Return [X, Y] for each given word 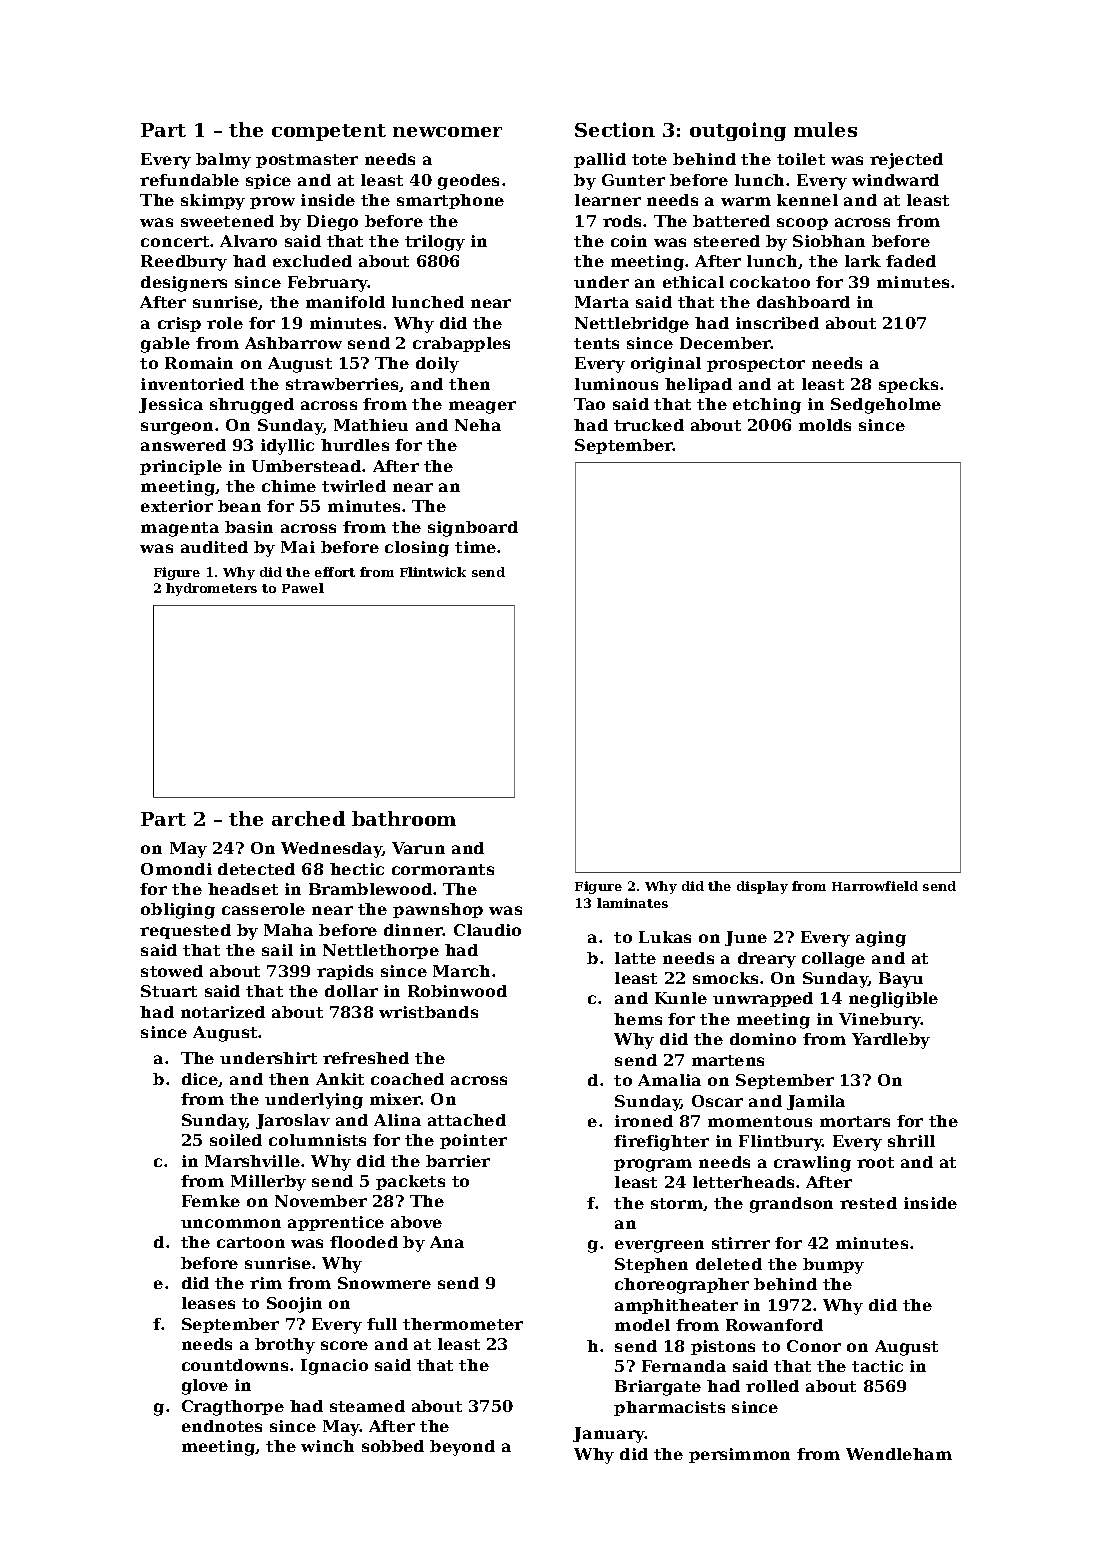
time [475, 547]
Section [615, 129]
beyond [462, 1448]
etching [767, 406]
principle [181, 467]
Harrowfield [875, 886]
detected [256, 869]
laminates [632, 903]
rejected [906, 161]
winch [327, 1446]
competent [329, 132]
